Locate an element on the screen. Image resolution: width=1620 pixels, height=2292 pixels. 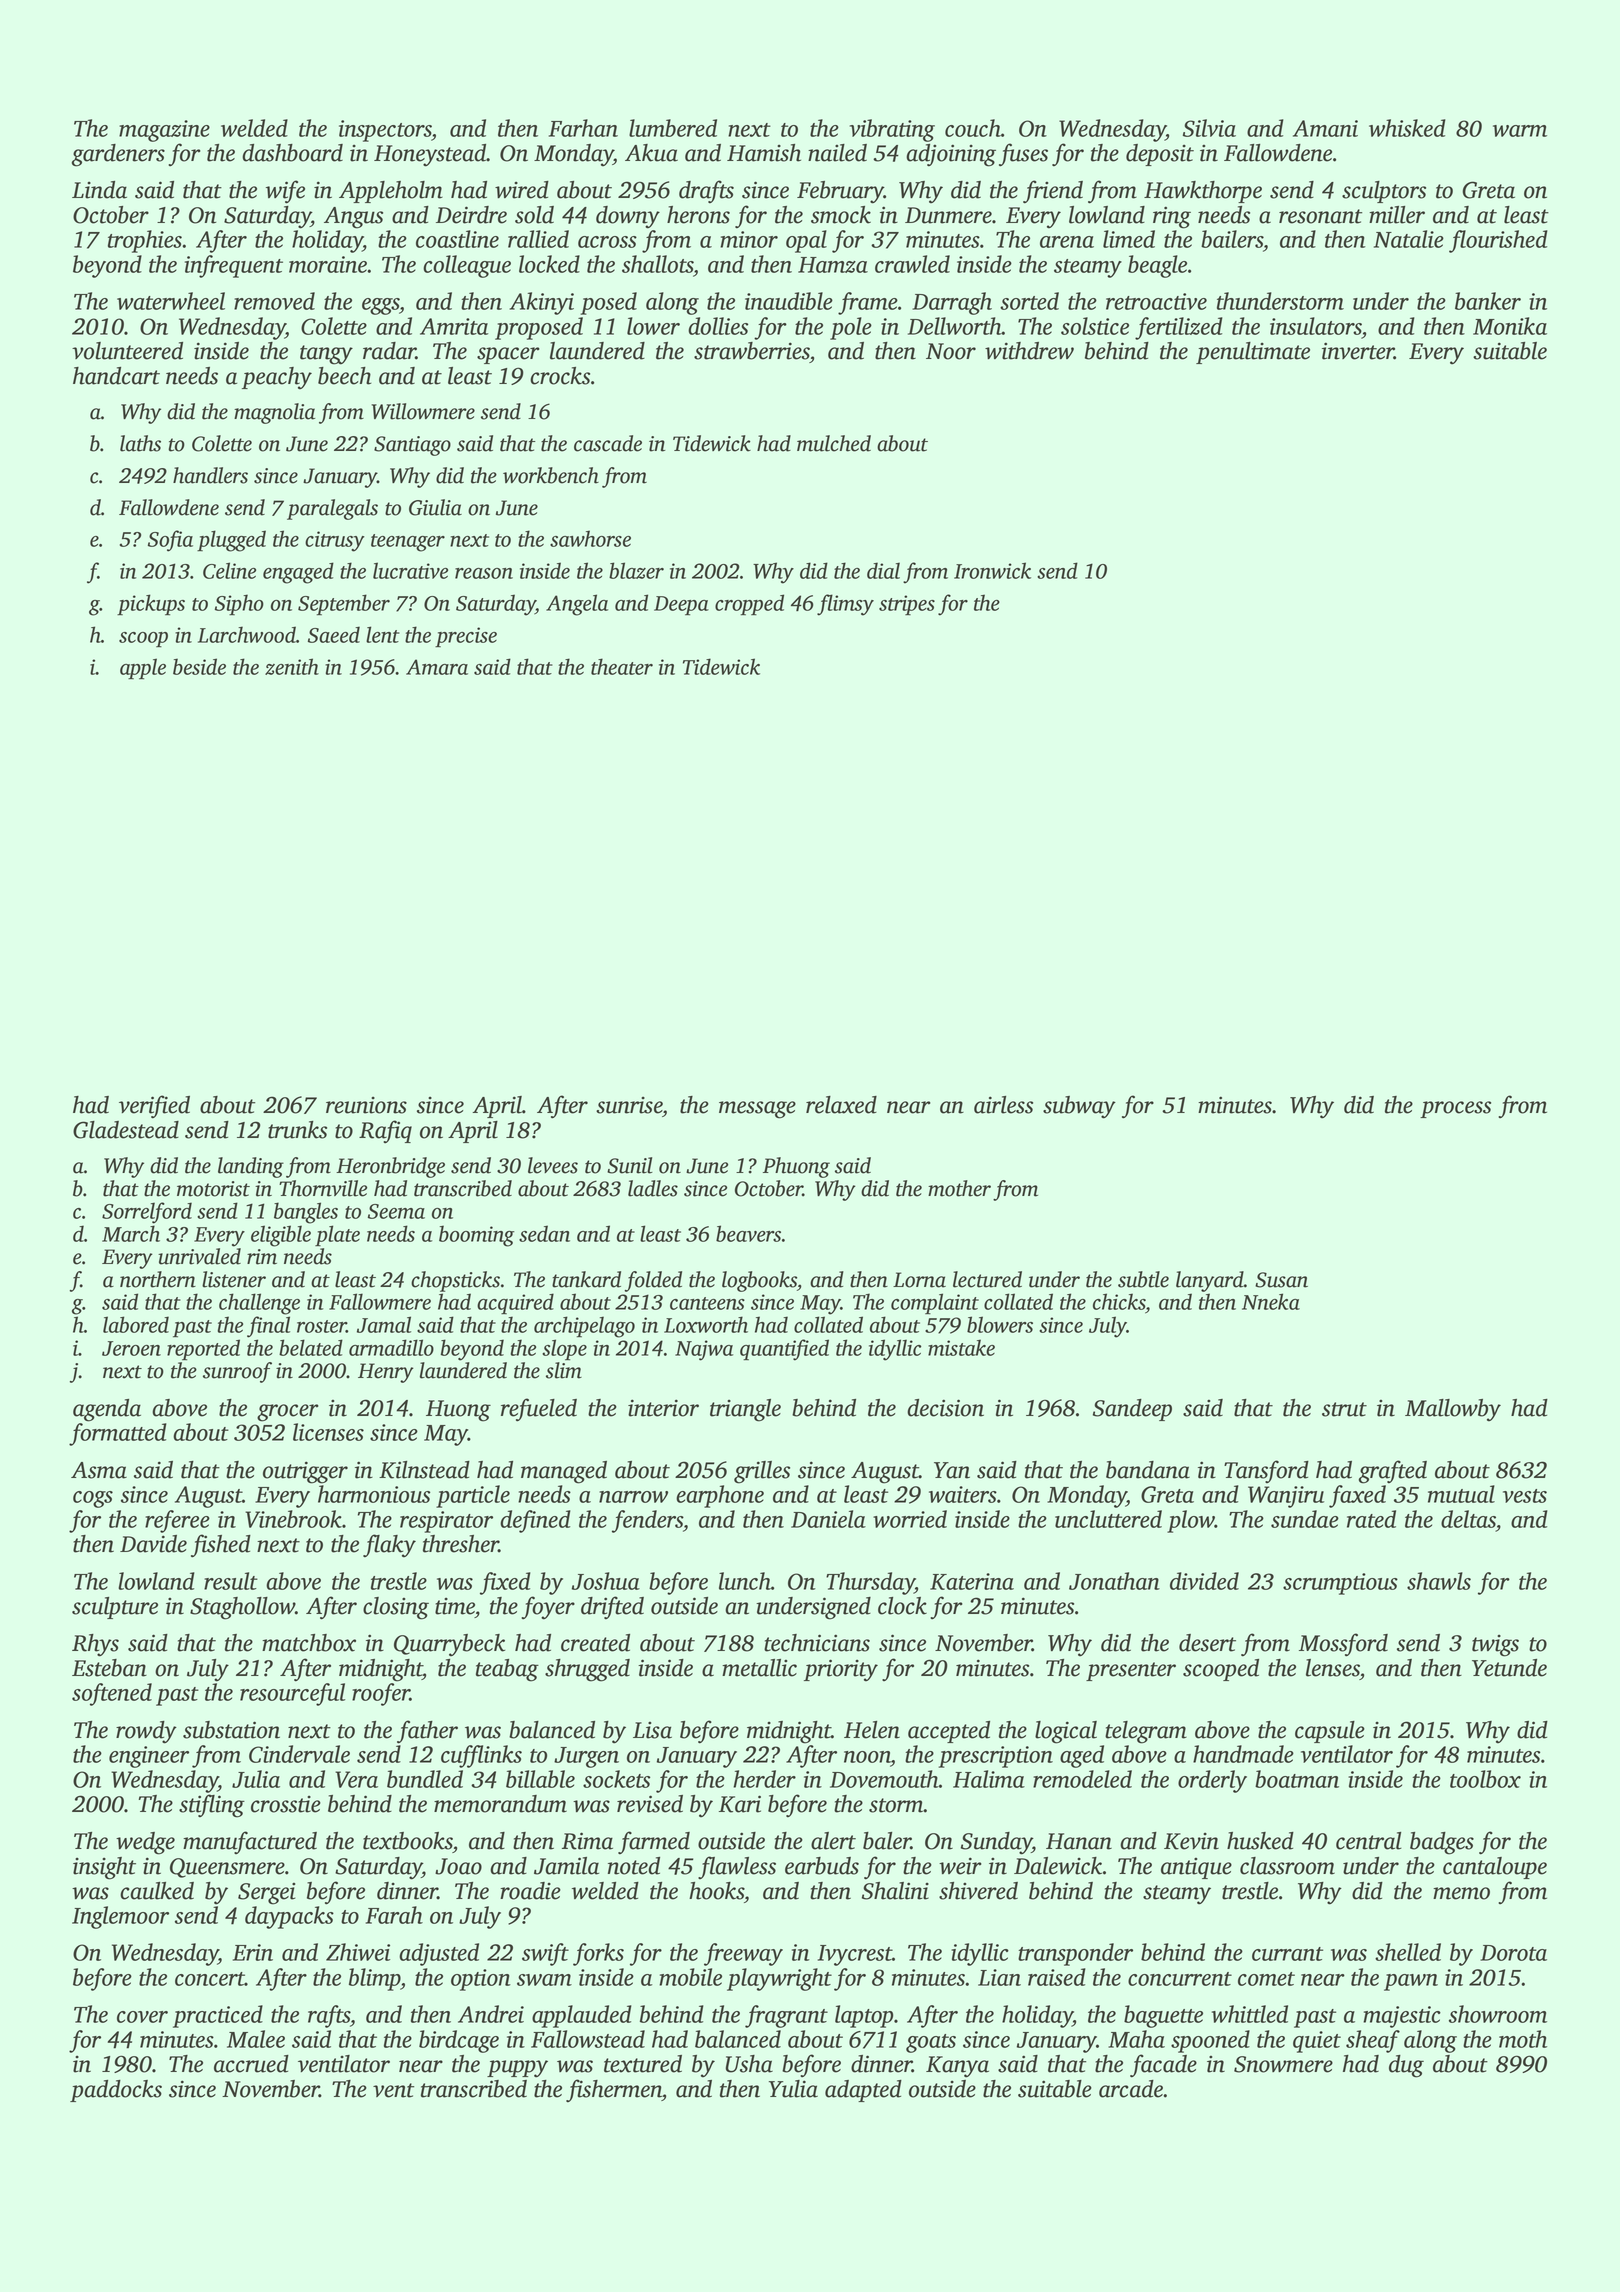
armadillo is located at coordinates (391, 1347).
